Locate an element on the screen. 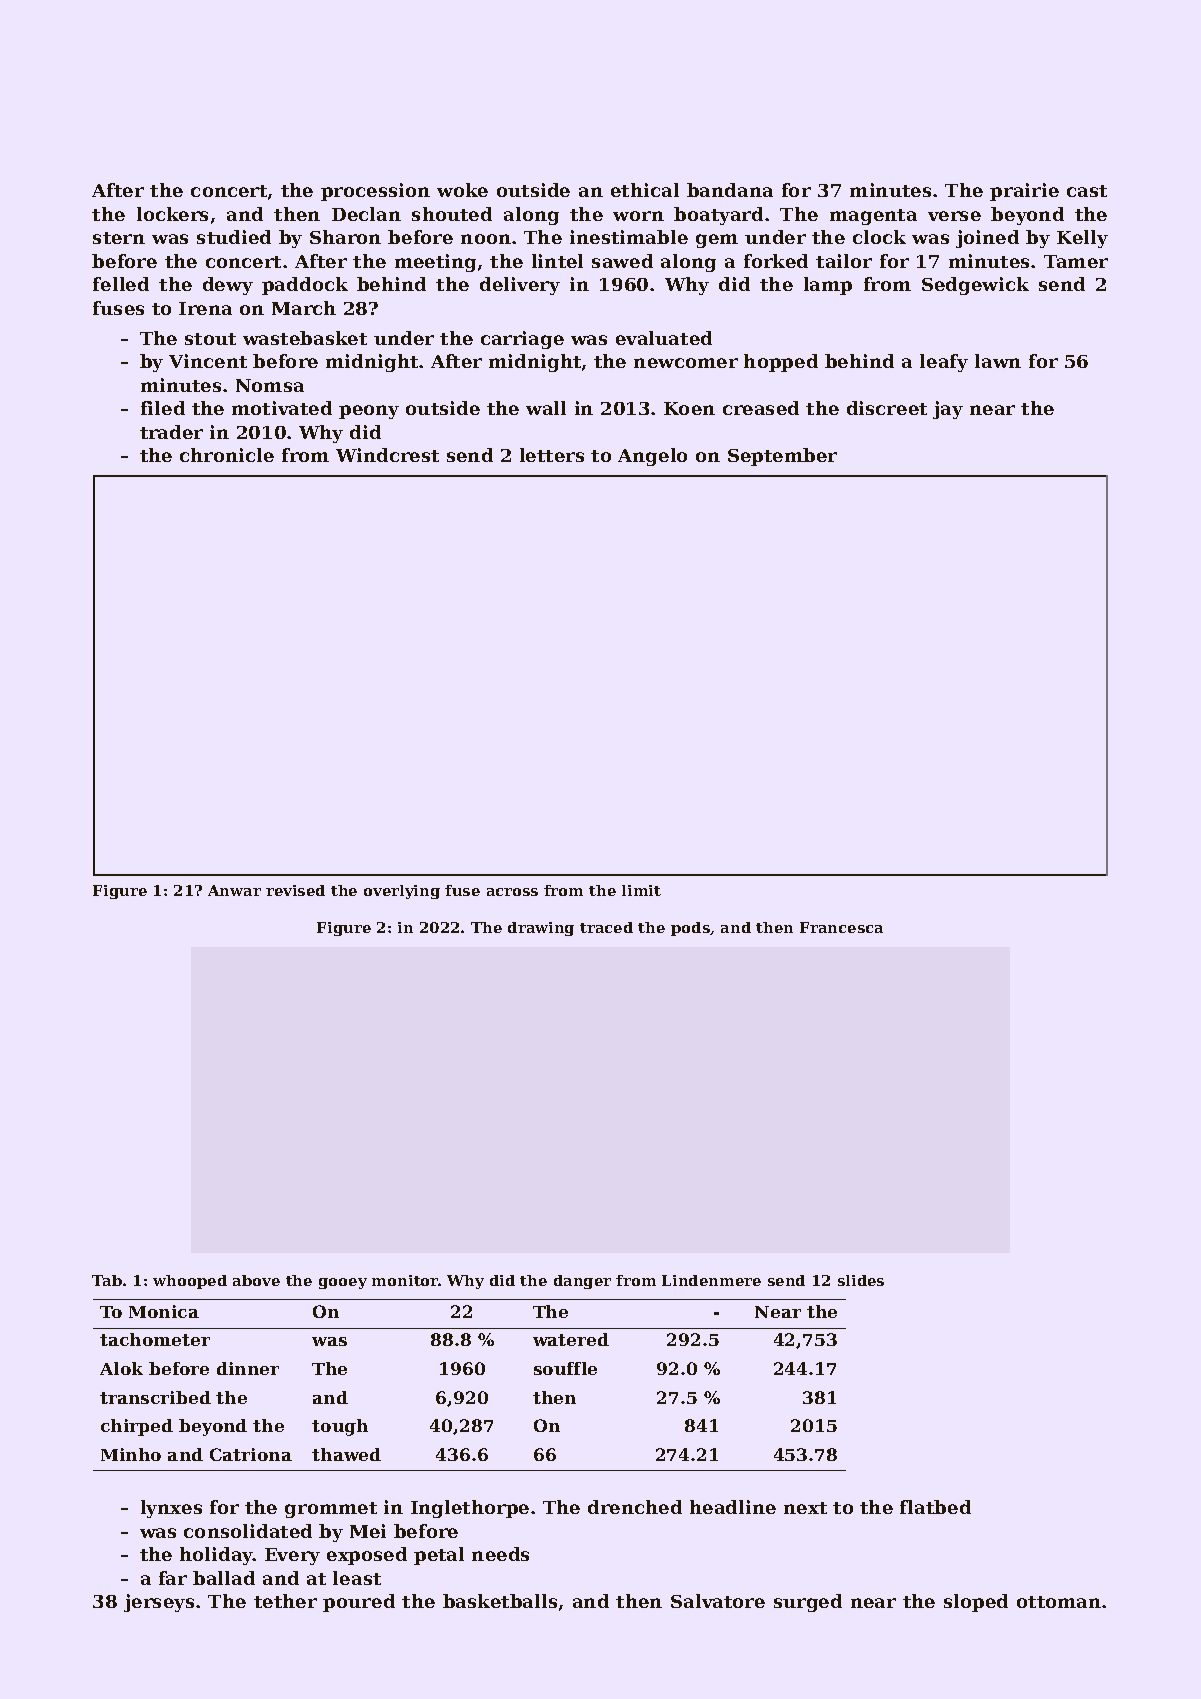 The image size is (1201, 1699). slides is located at coordinates (861, 1280).
